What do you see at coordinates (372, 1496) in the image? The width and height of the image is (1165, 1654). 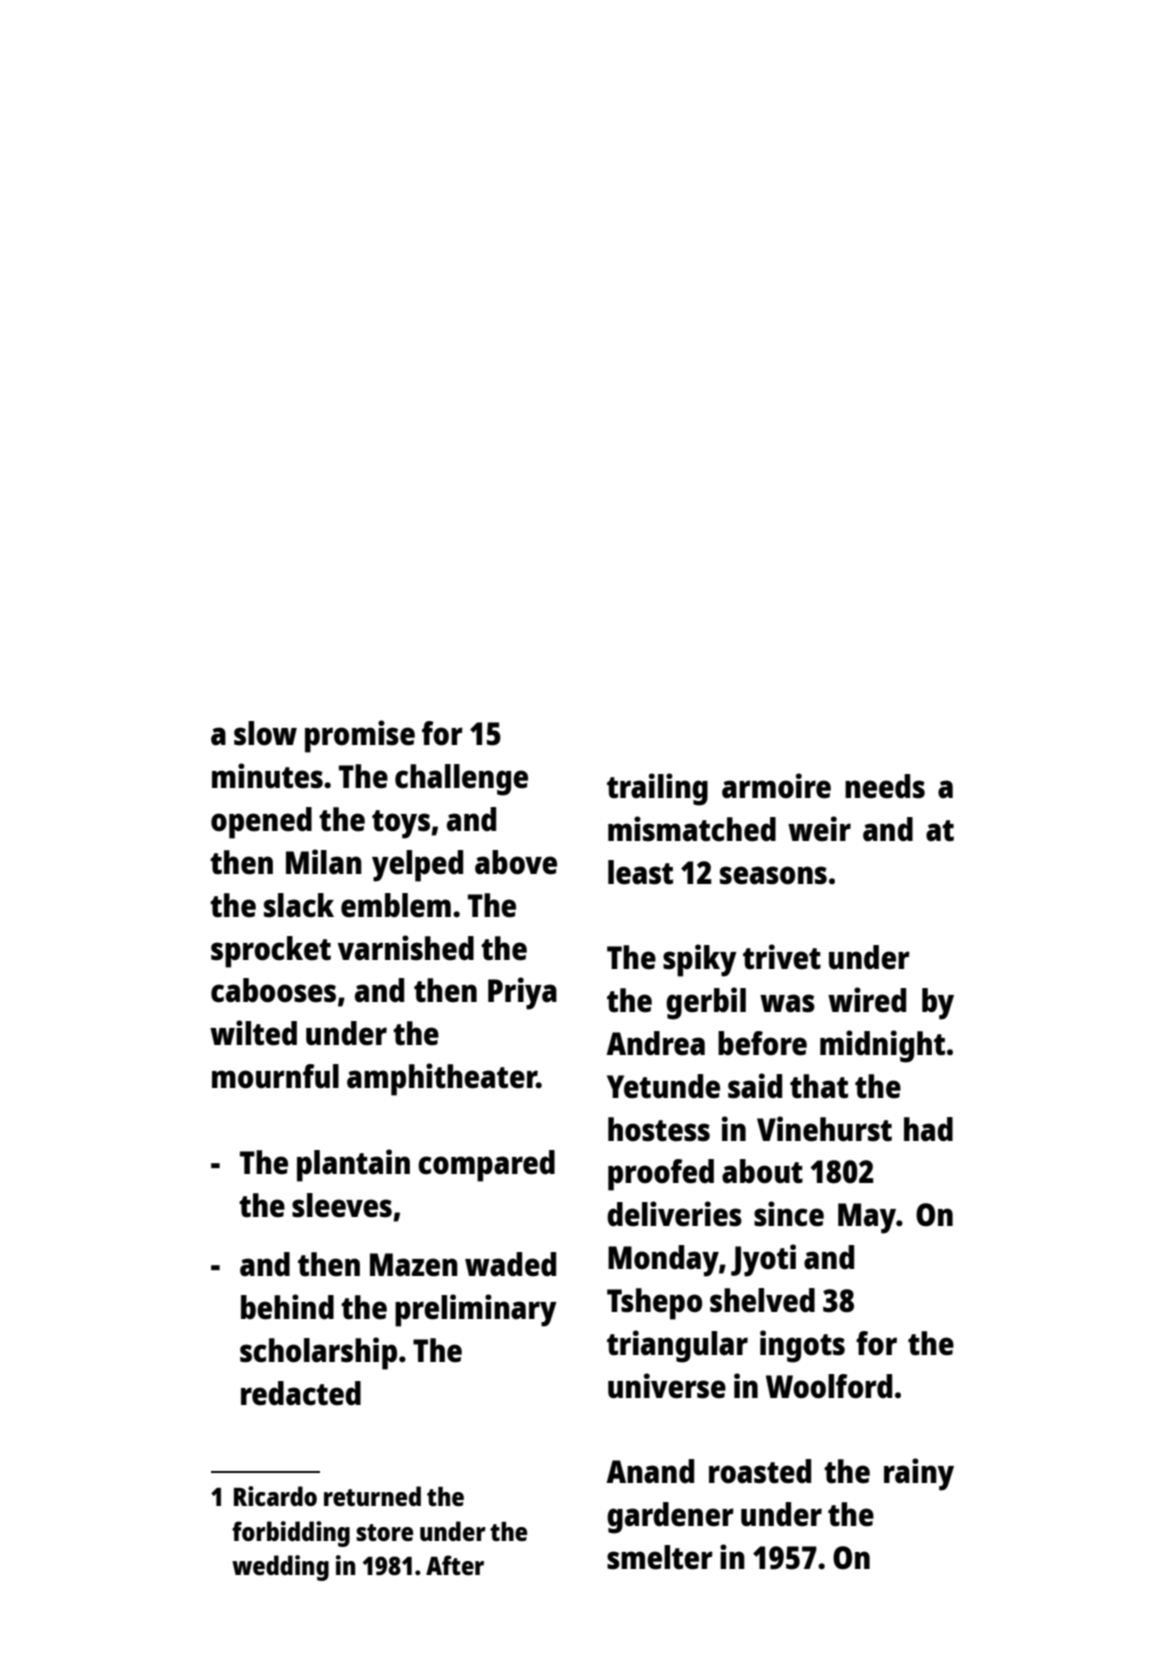 I see `returned` at bounding box center [372, 1496].
